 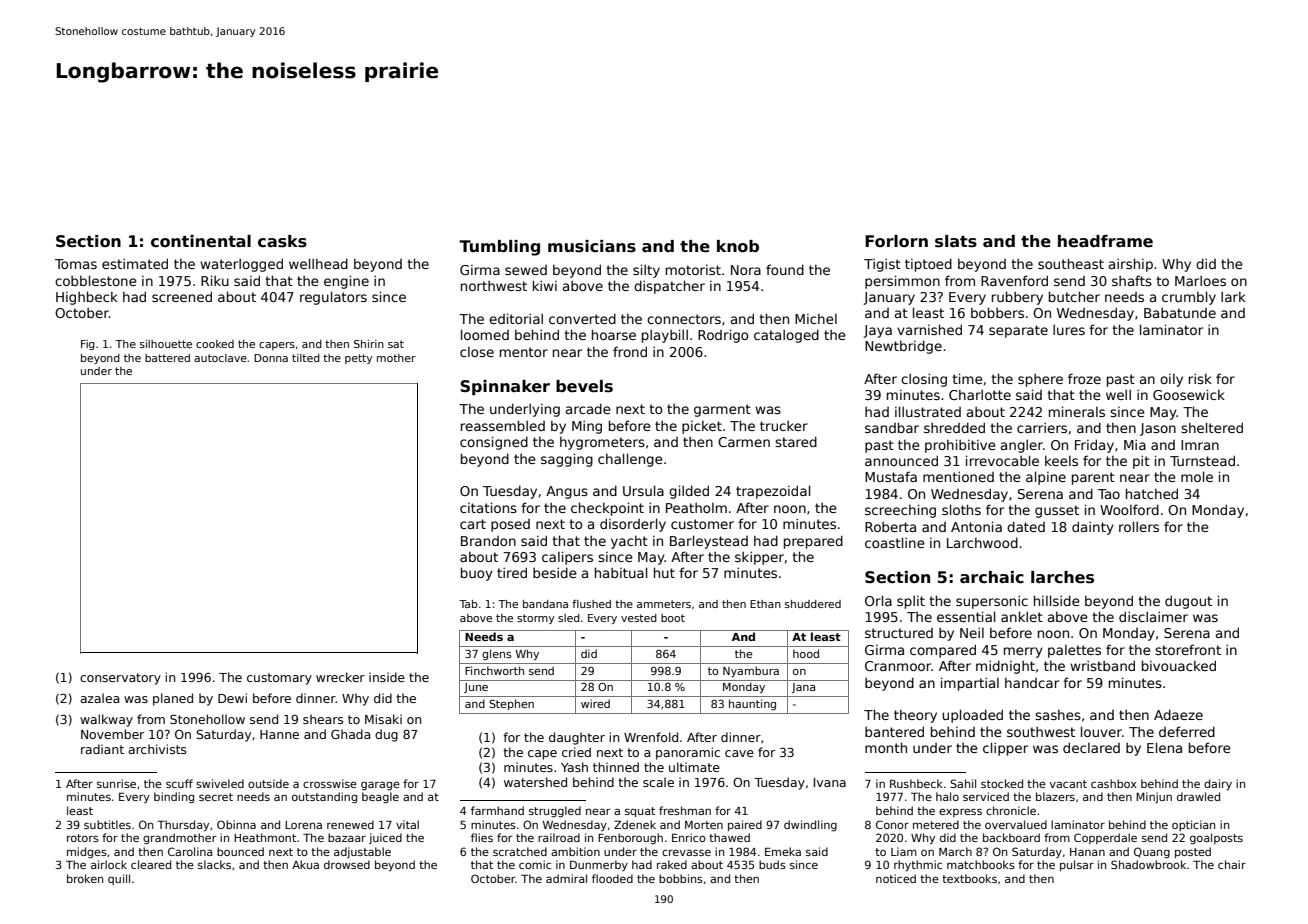 What do you see at coordinates (323, 719) in the page?
I see `shears` at bounding box center [323, 719].
